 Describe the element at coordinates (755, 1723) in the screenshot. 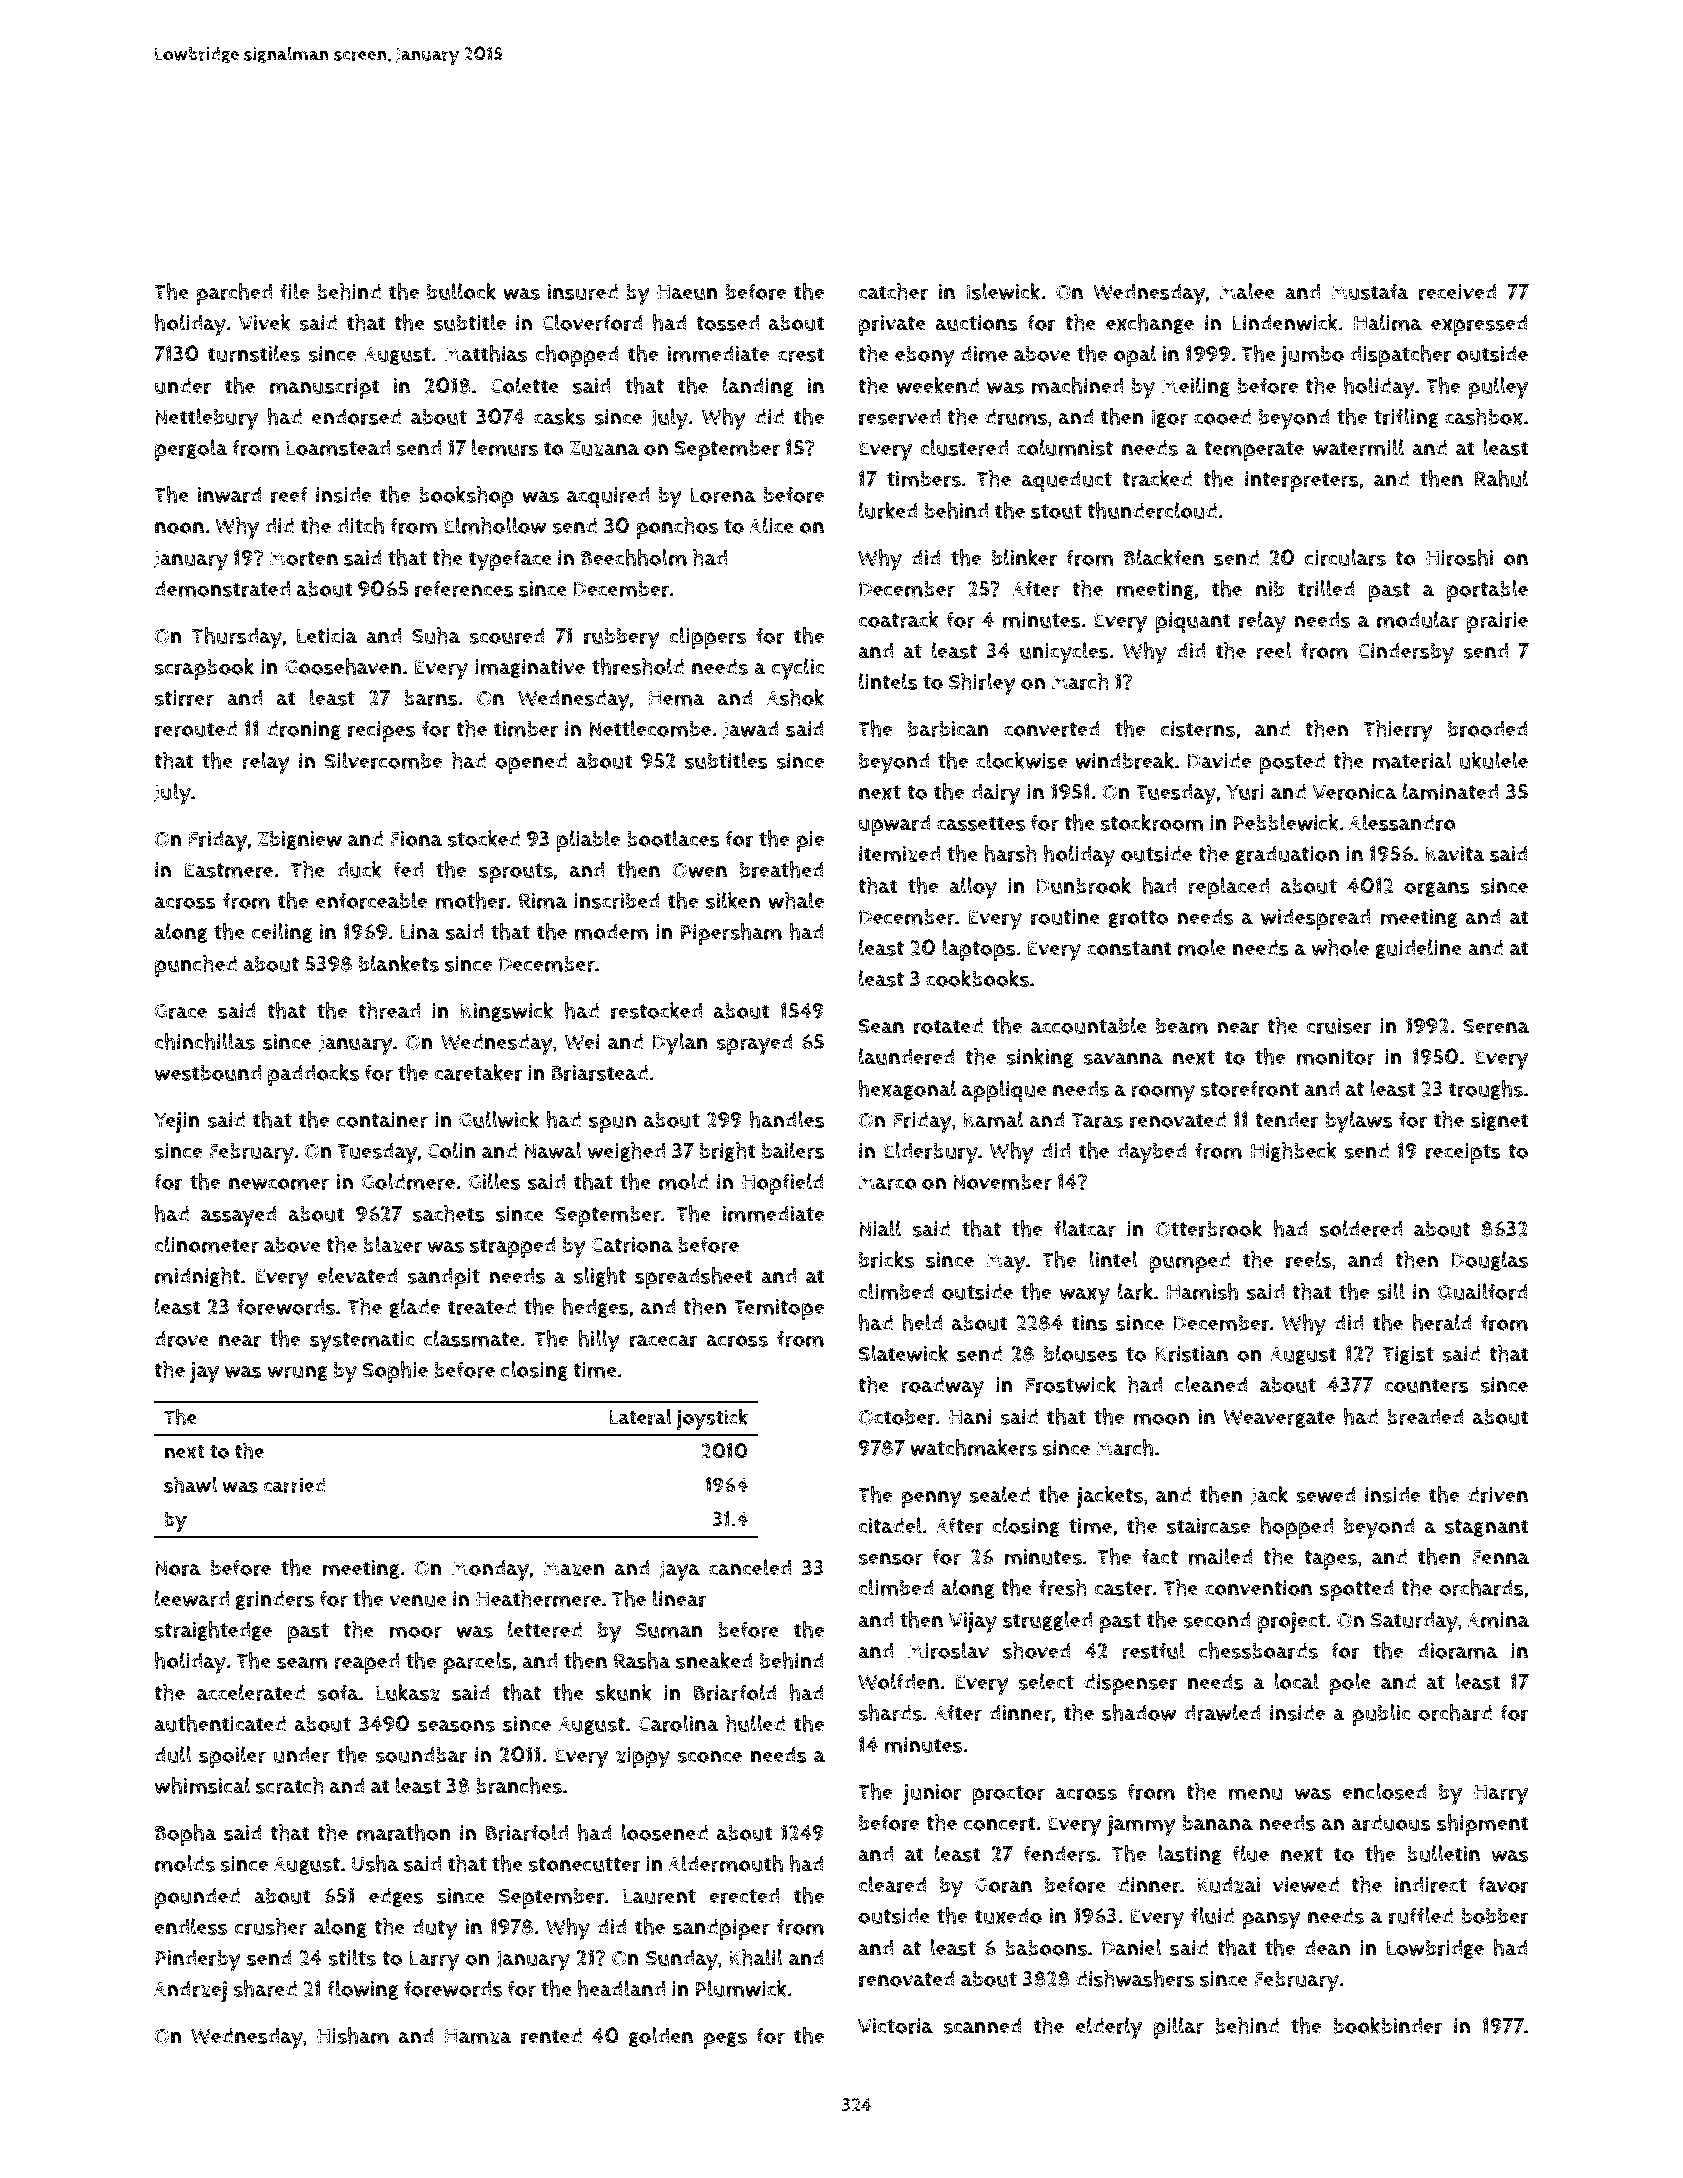

I see `hulled` at that location.
